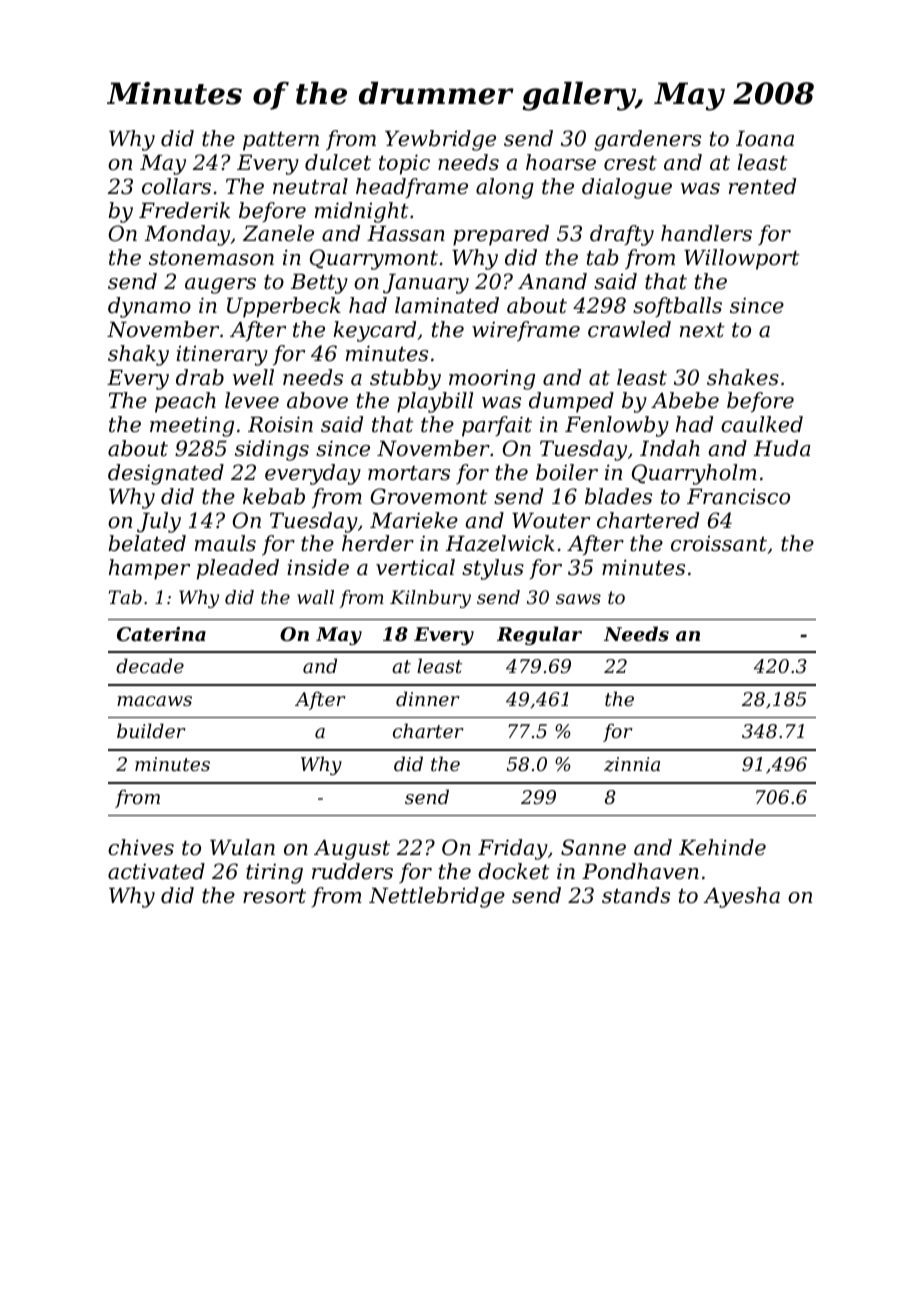 The height and width of the page is (1311, 924). What do you see at coordinates (409, 473) in the page?
I see `mortars` at bounding box center [409, 473].
